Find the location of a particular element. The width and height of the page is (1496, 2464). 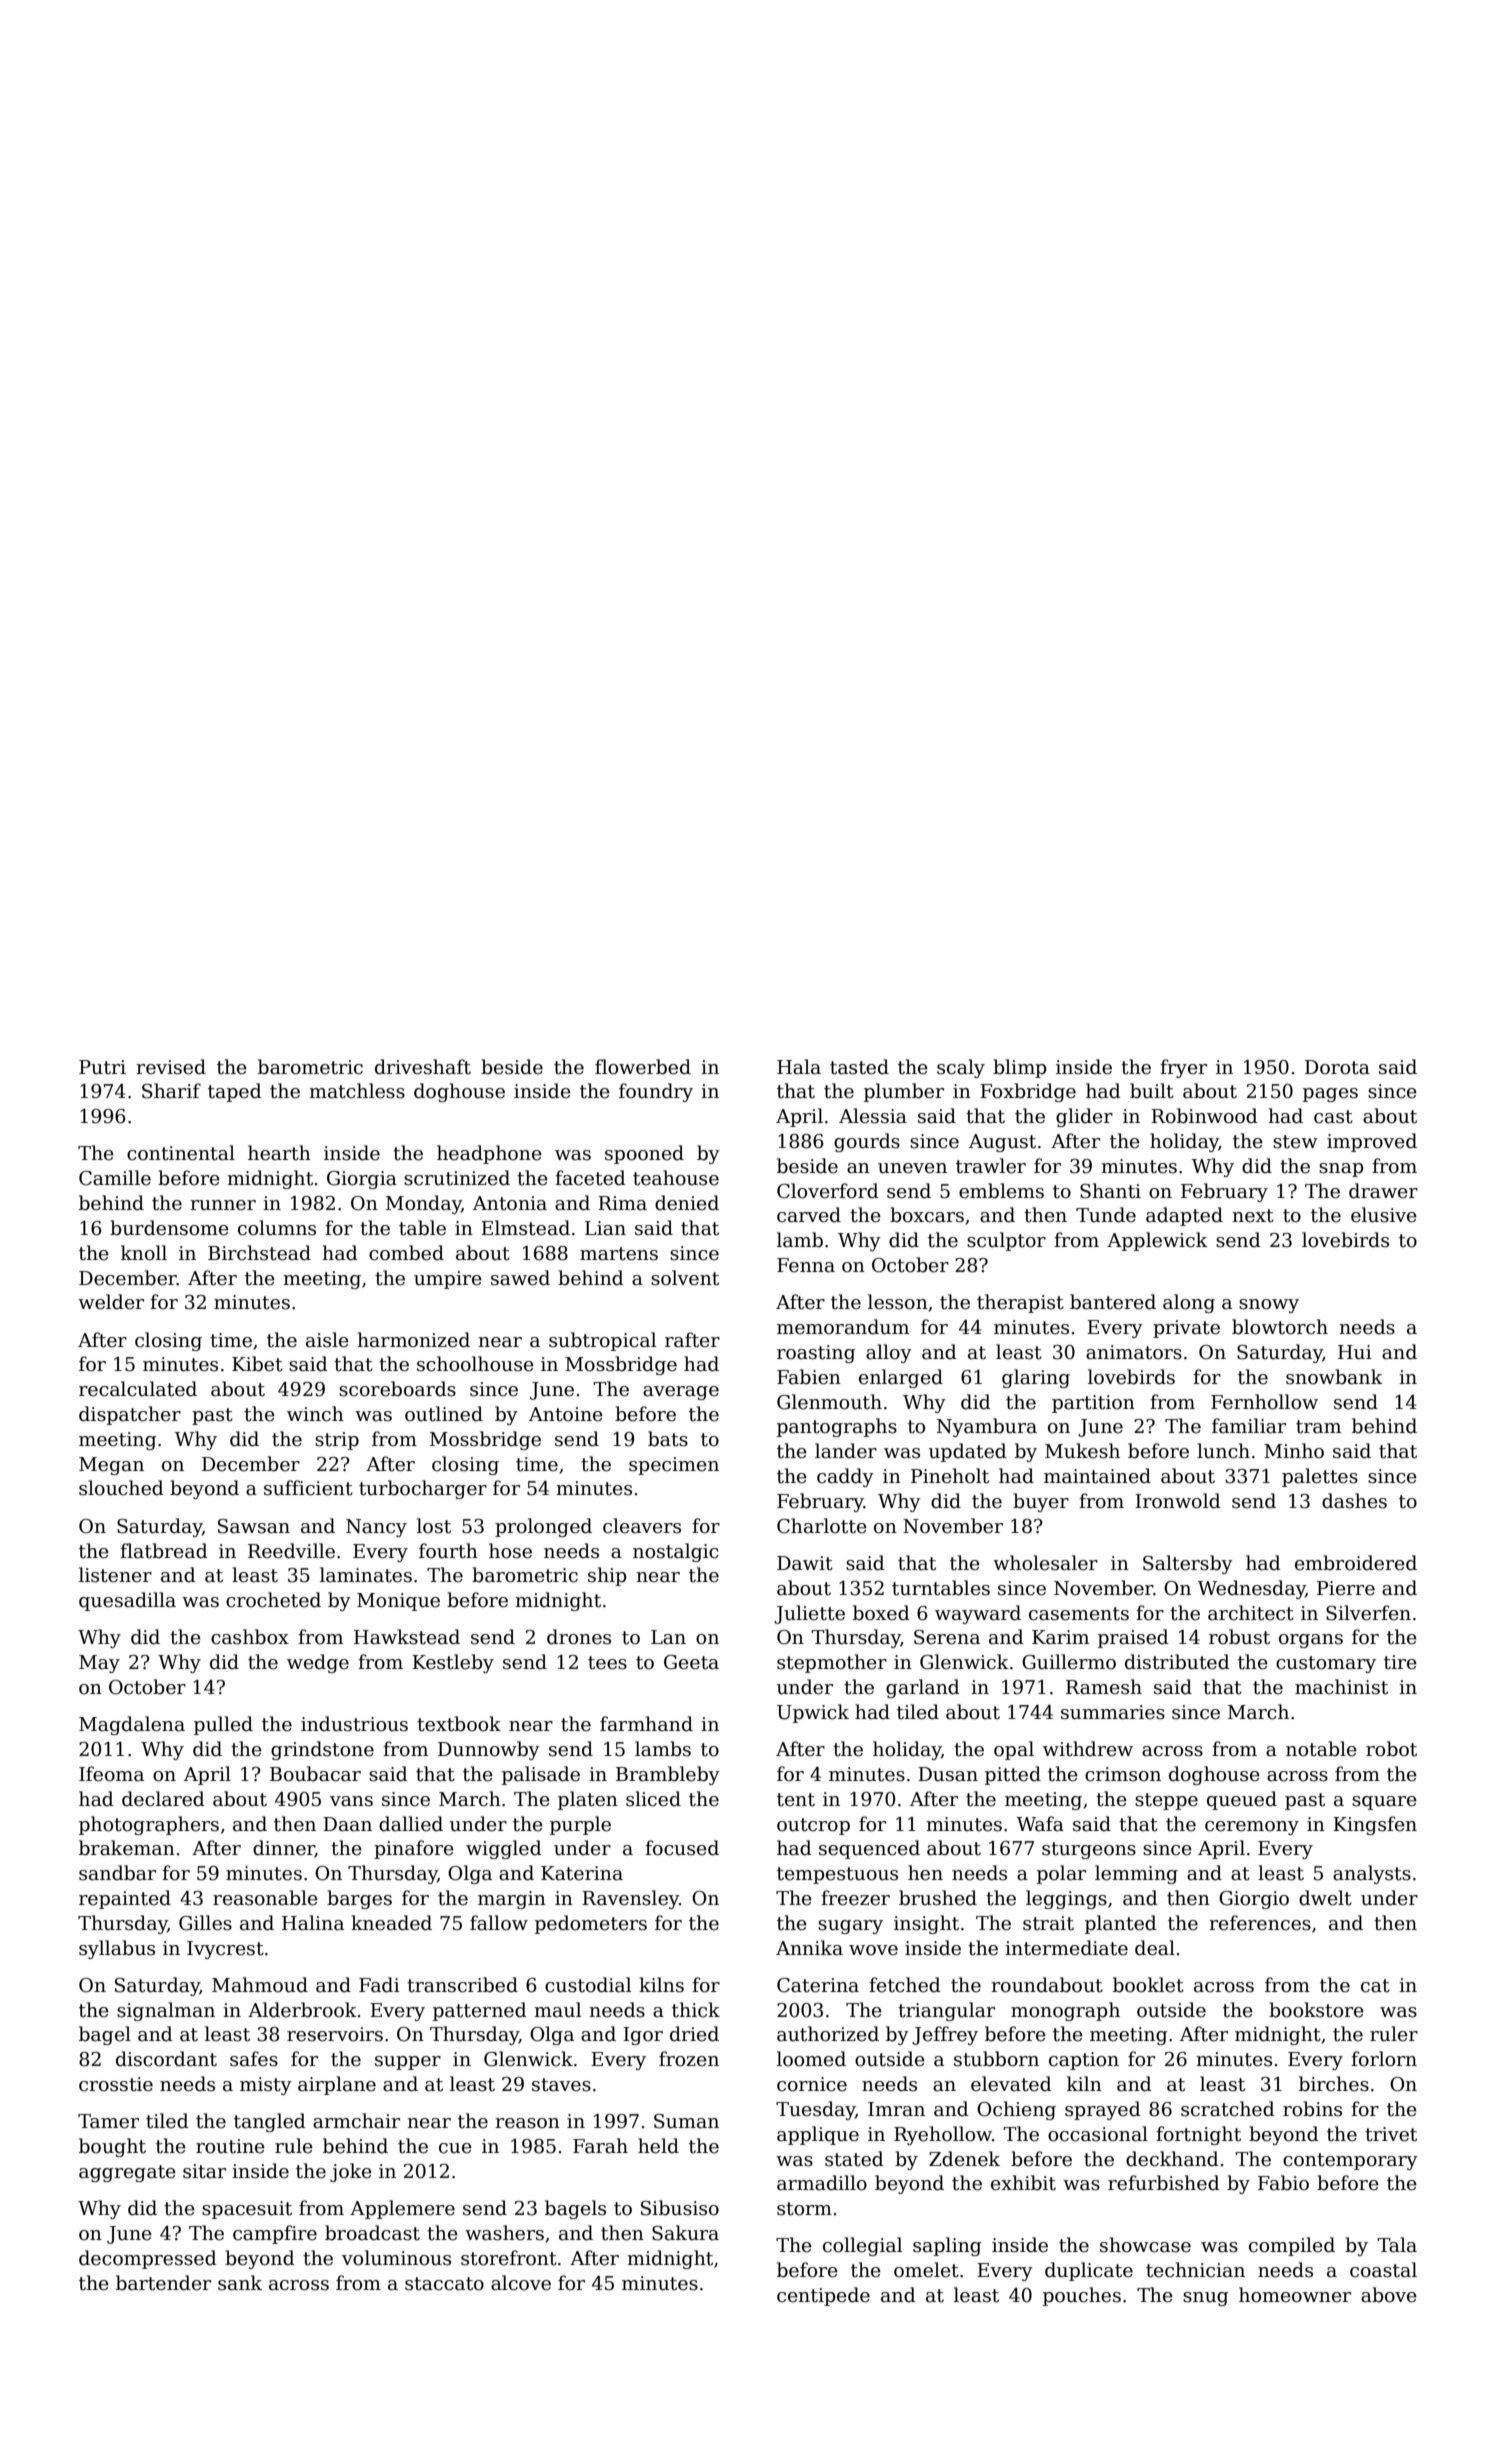

alcove is located at coordinates (521, 2283).
